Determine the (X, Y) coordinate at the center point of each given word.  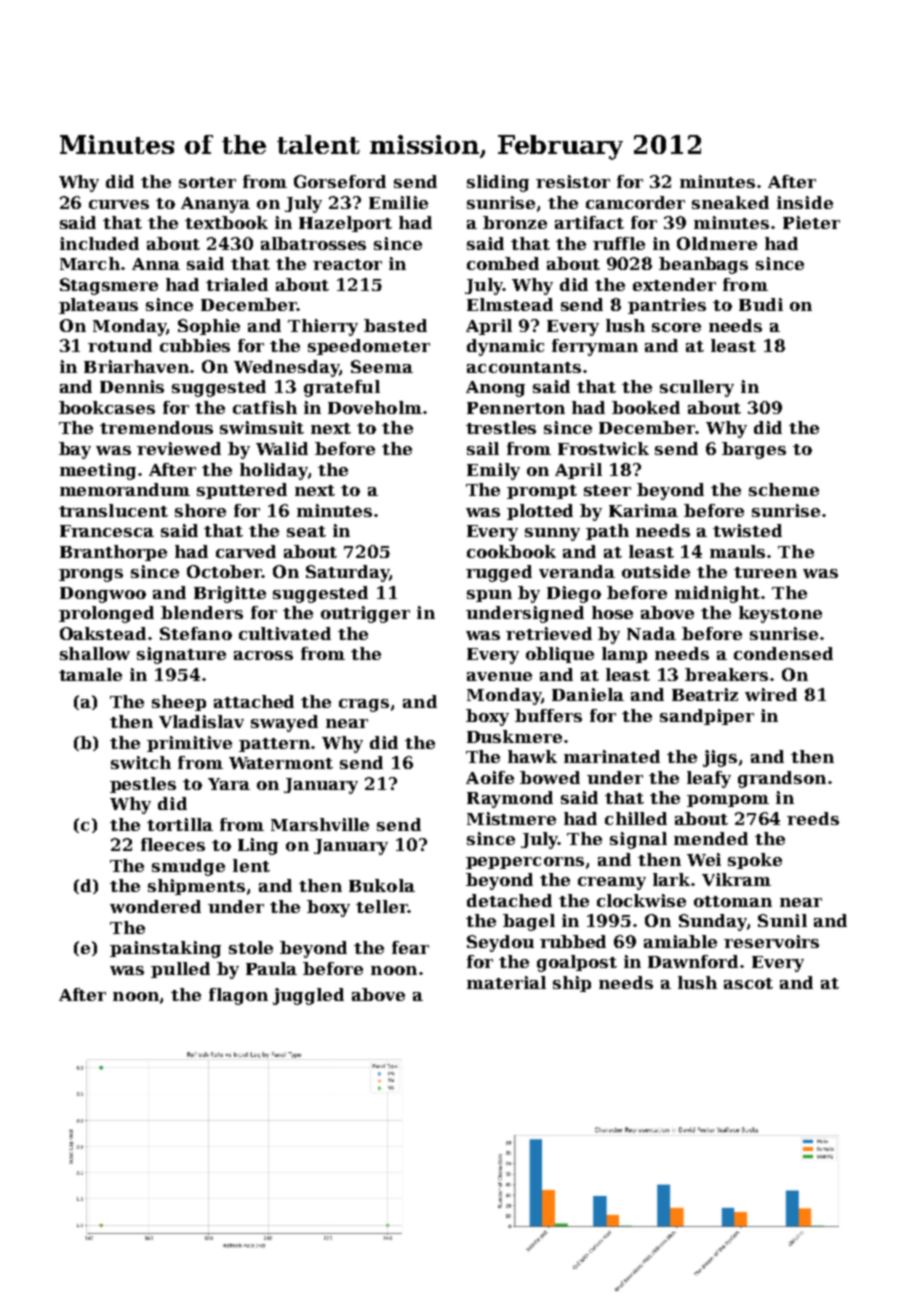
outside (656, 571)
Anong (495, 389)
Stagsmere (109, 286)
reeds (813, 818)
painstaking (165, 949)
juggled (308, 996)
